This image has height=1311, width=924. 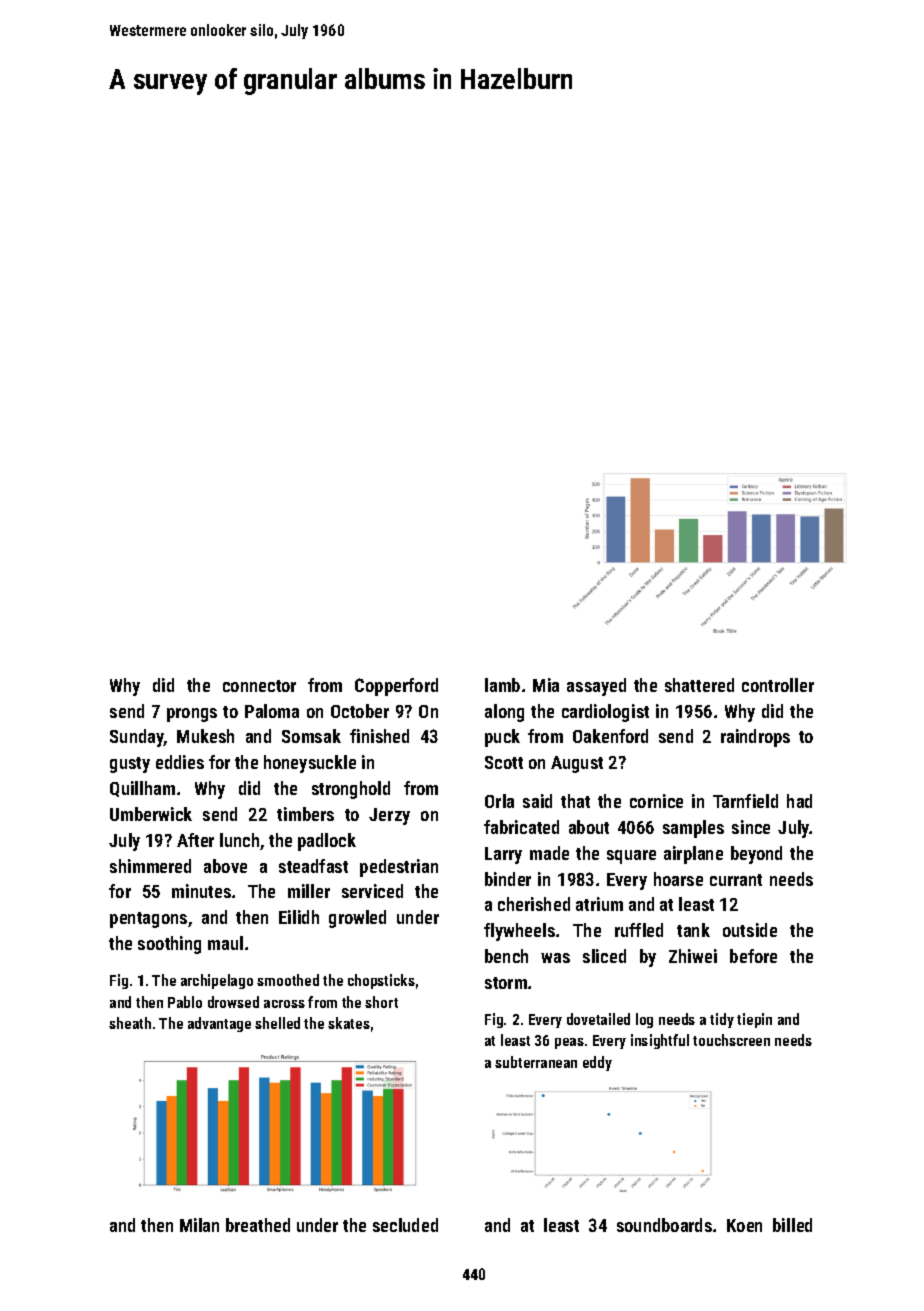 I want to click on samples, so click(x=693, y=829).
